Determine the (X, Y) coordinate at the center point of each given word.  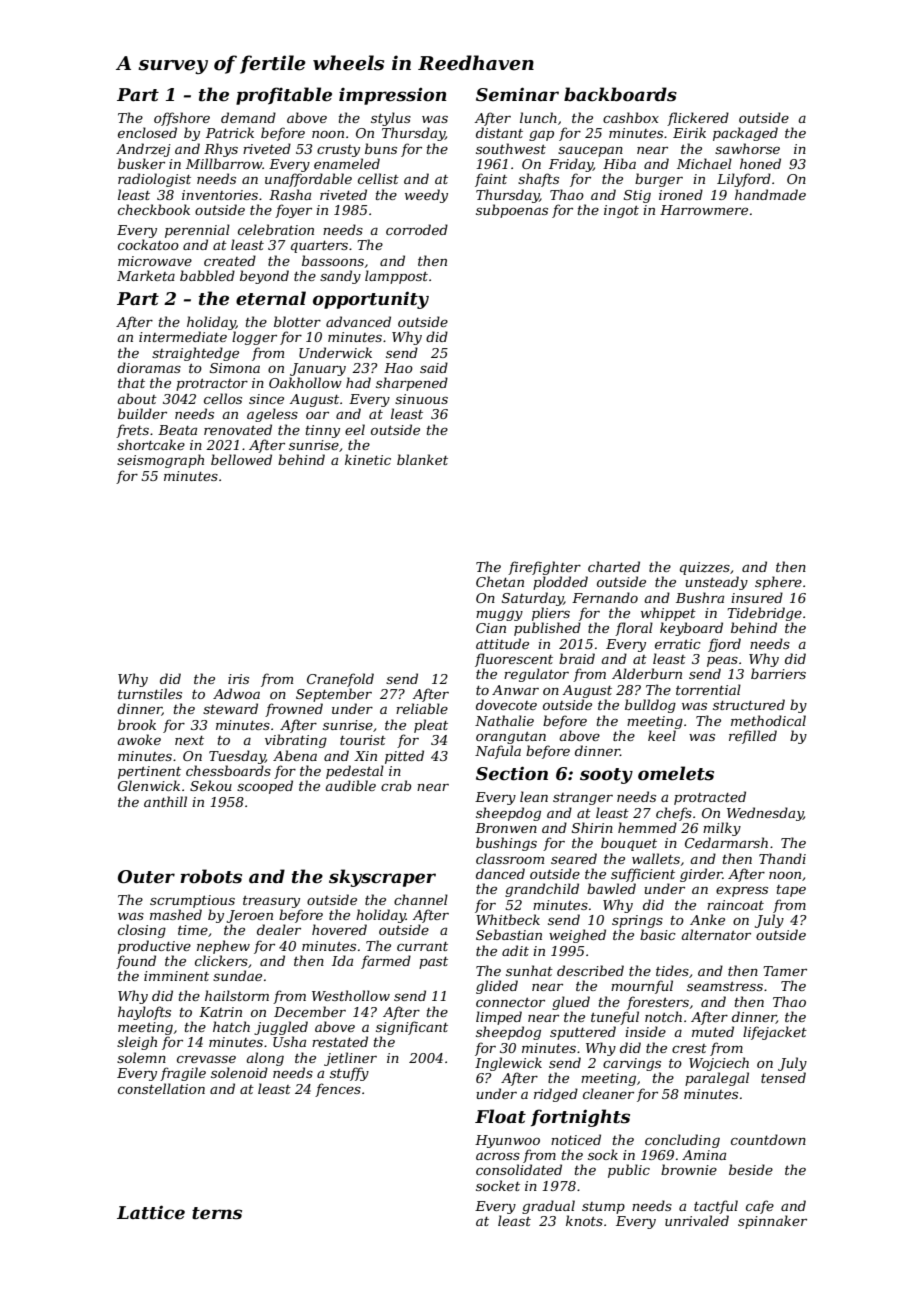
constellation (161, 1088)
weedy (426, 196)
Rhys (221, 150)
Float (500, 1116)
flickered (698, 119)
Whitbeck (508, 919)
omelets (676, 773)
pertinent (149, 772)
